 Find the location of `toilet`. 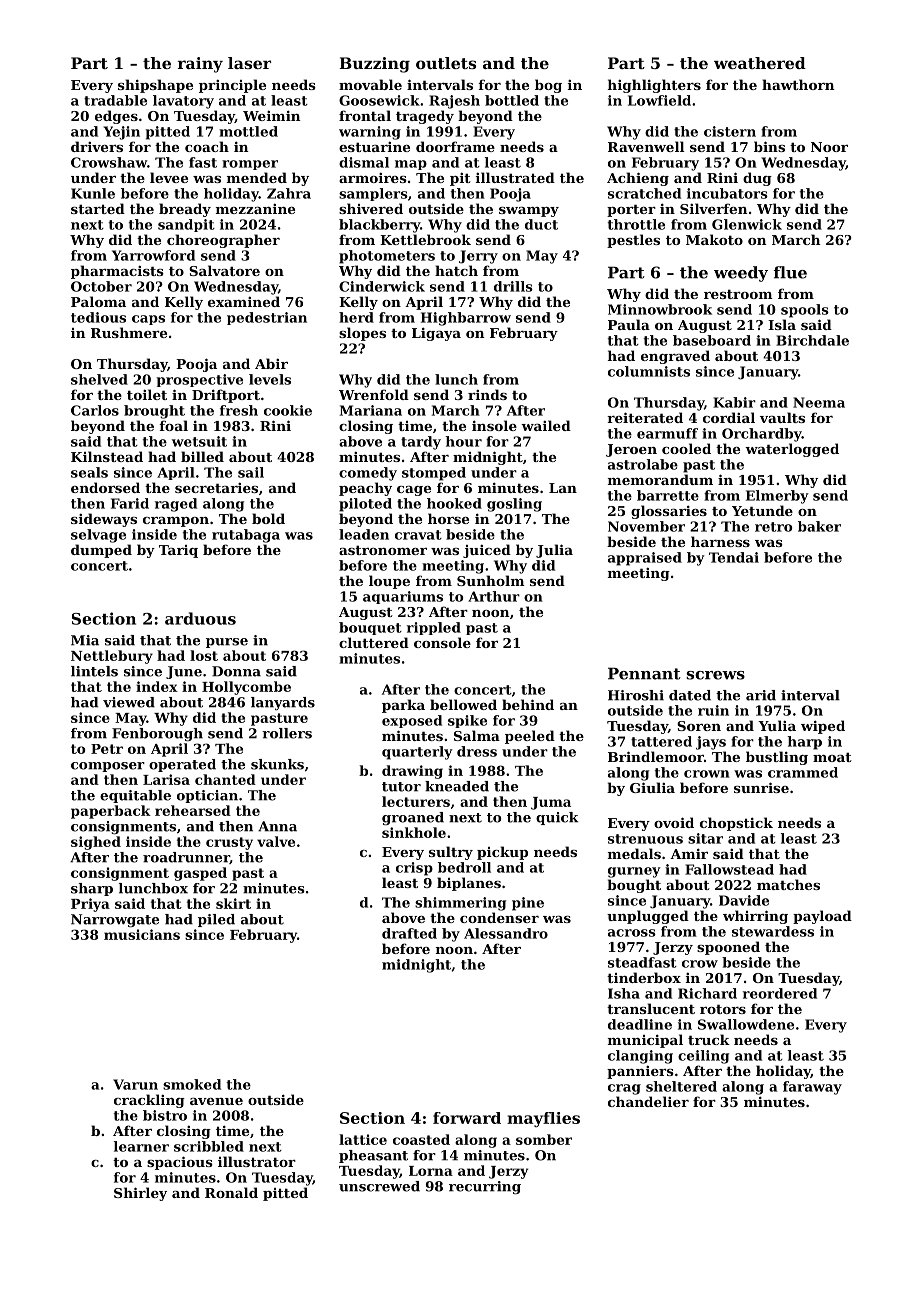

toilet is located at coordinates (147, 394).
